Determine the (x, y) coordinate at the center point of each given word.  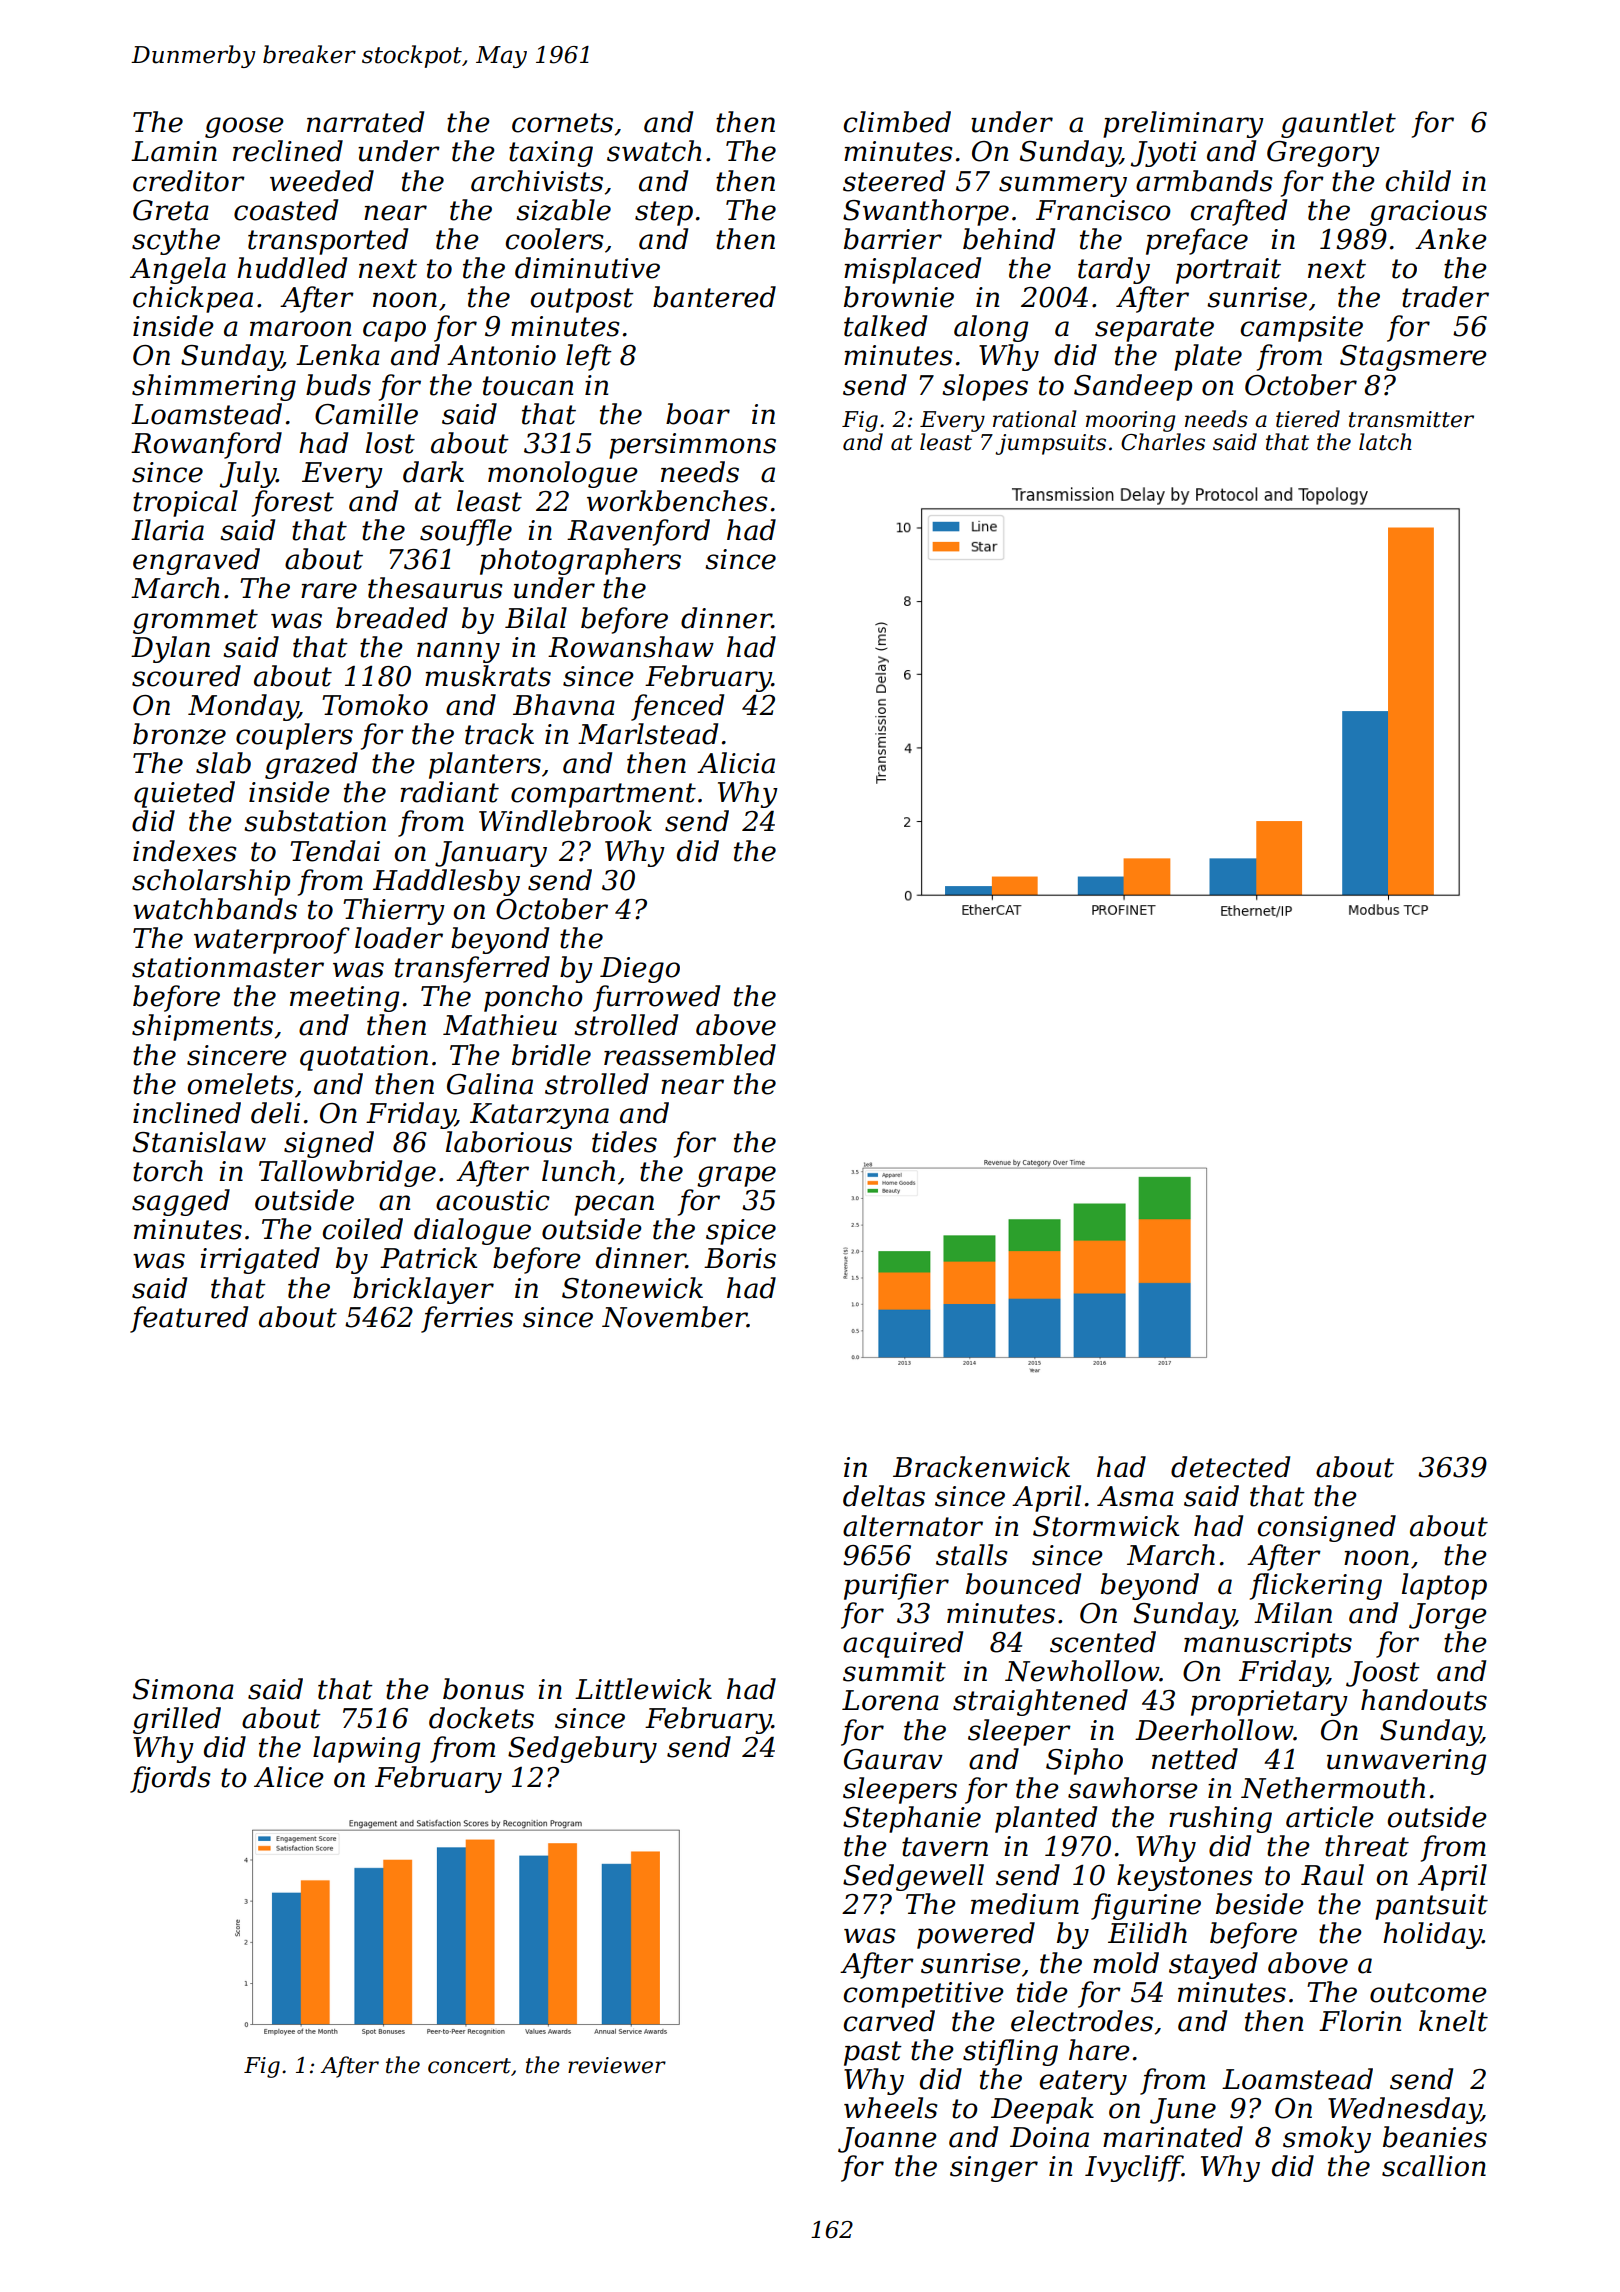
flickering (1316, 1586)
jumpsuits (1050, 444)
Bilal (536, 618)
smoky (1327, 2139)
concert (469, 2066)
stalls (972, 1555)
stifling (1010, 2052)
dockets (481, 1718)
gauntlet (1338, 124)
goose (244, 127)
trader (1445, 297)
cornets (562, 123)
